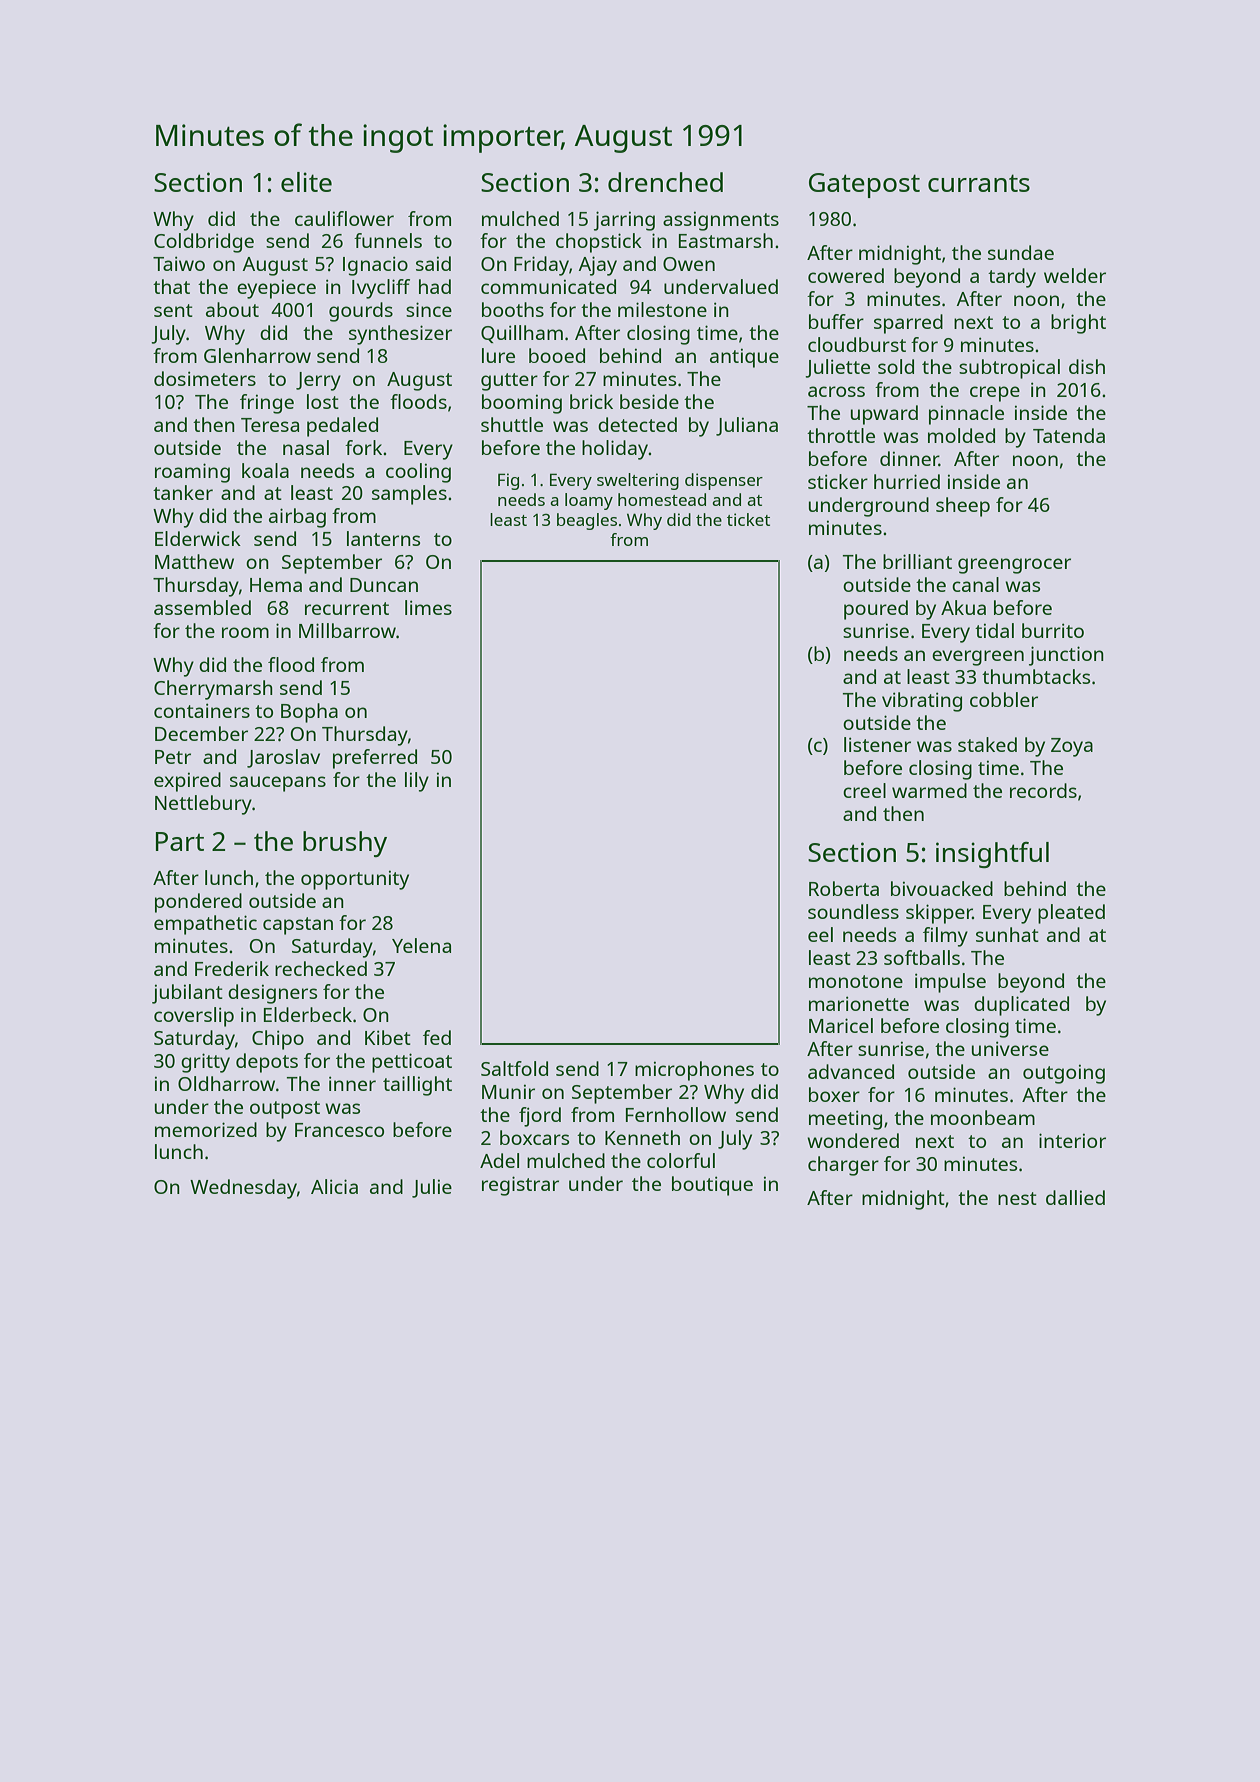 Image resolution: width=1260 pixels, height=1782 pixels. Describe the element at coordinates (1072, 747) in the screenshot. I see `Zoya` at that location.
